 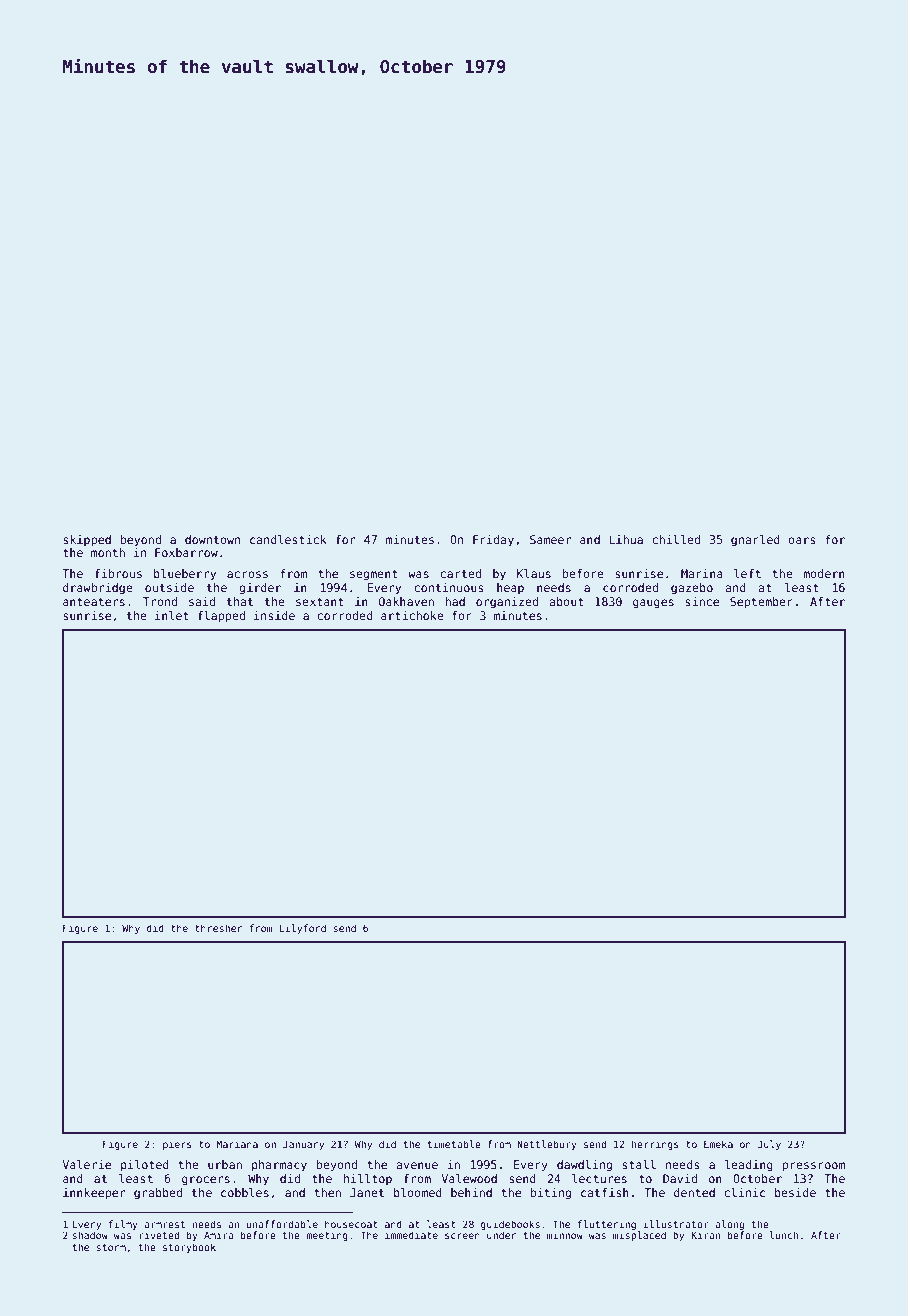 What do you see at coordinates (769, 1145) in the screenshot?
I see `July` at bounding box center [769, 1145].
